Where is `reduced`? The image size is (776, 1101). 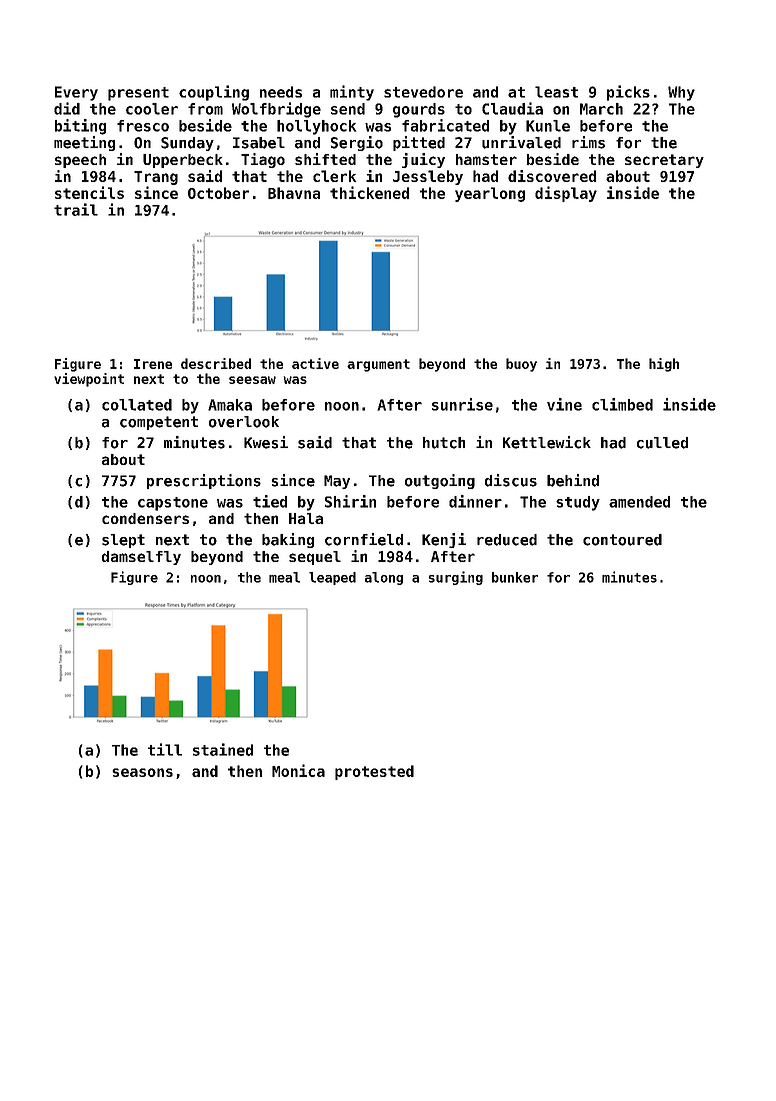 reduced is located at coordinates (507, 540).
